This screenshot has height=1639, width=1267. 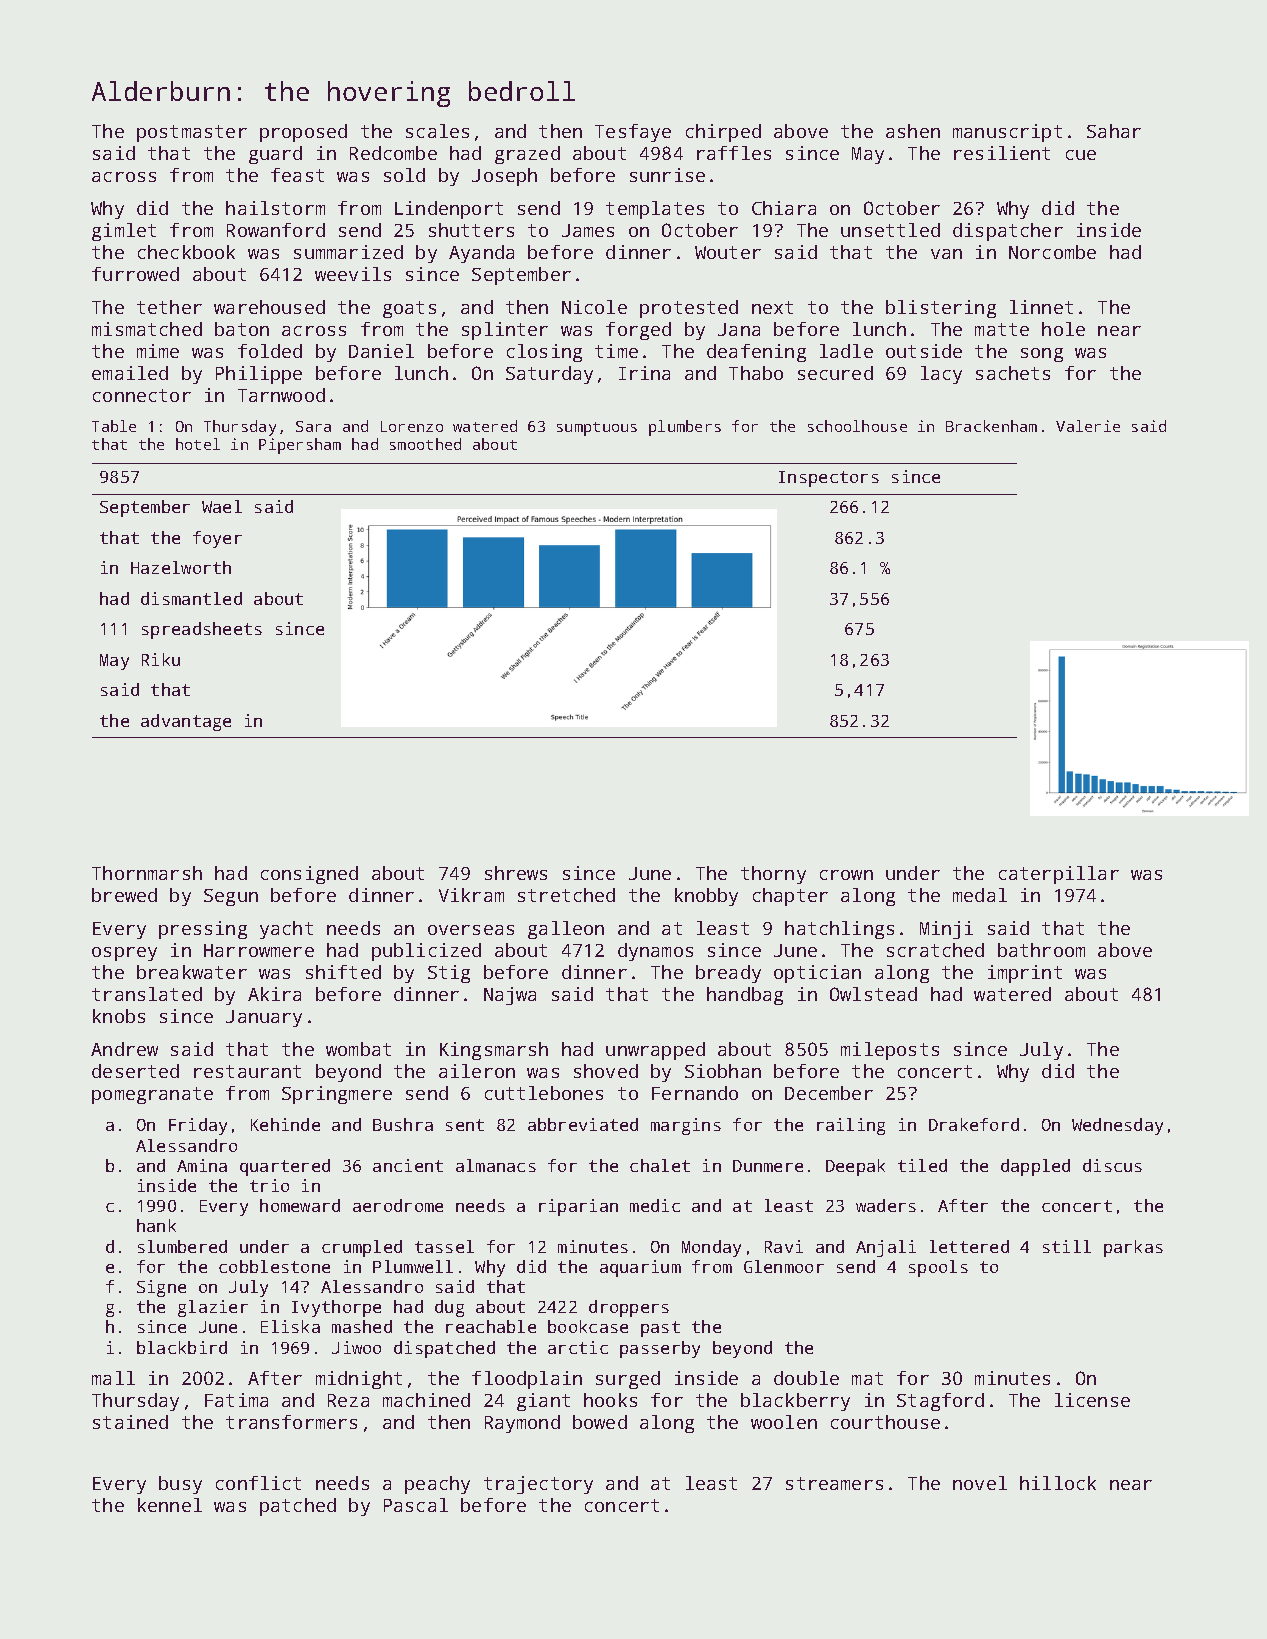 I want to click on passerby, so click(x=660, y=1349).
